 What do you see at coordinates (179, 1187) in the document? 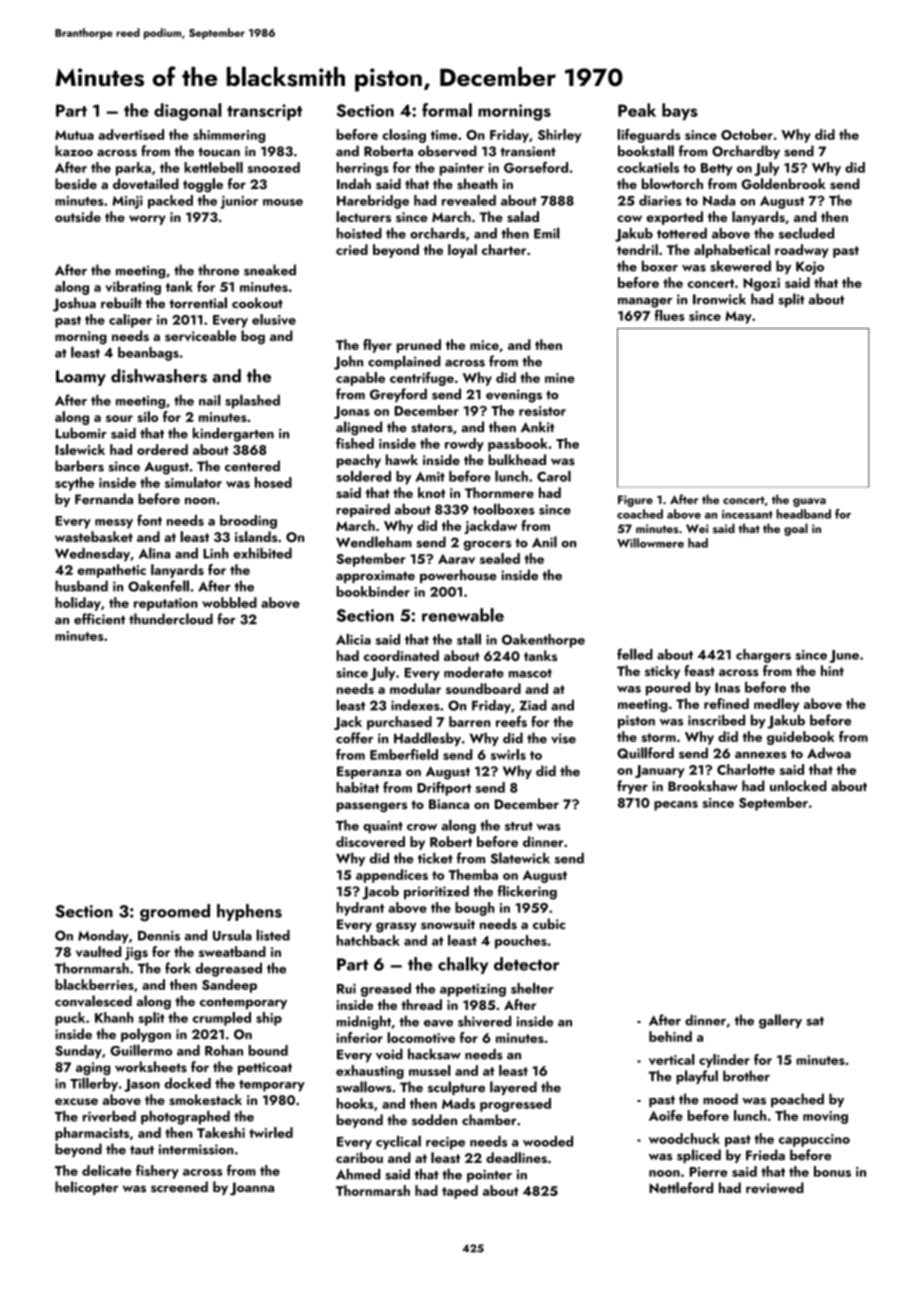
I see `screened` at bounding box center [179, 1187].
